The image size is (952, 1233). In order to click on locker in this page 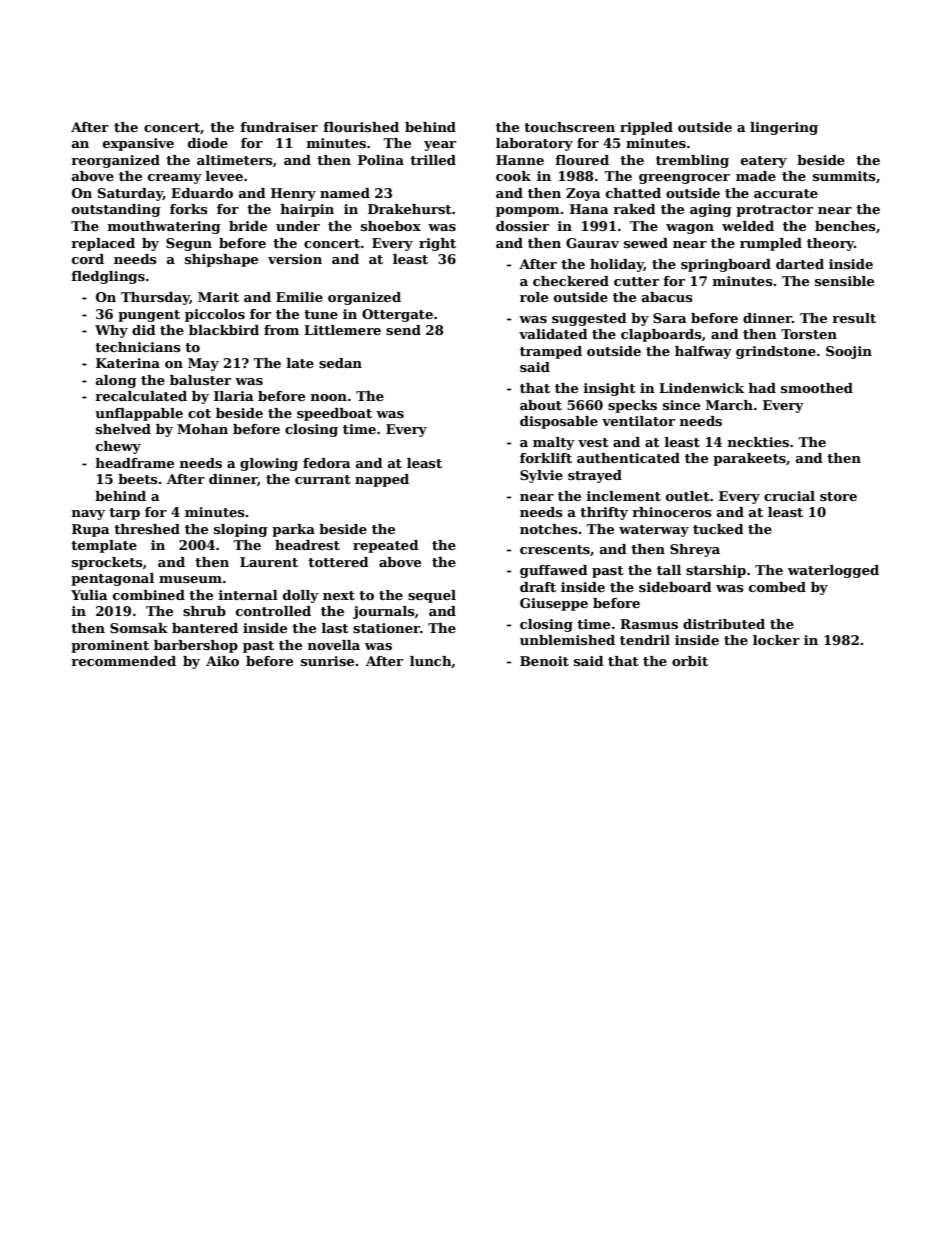, I will do `click(776, 640)`.
